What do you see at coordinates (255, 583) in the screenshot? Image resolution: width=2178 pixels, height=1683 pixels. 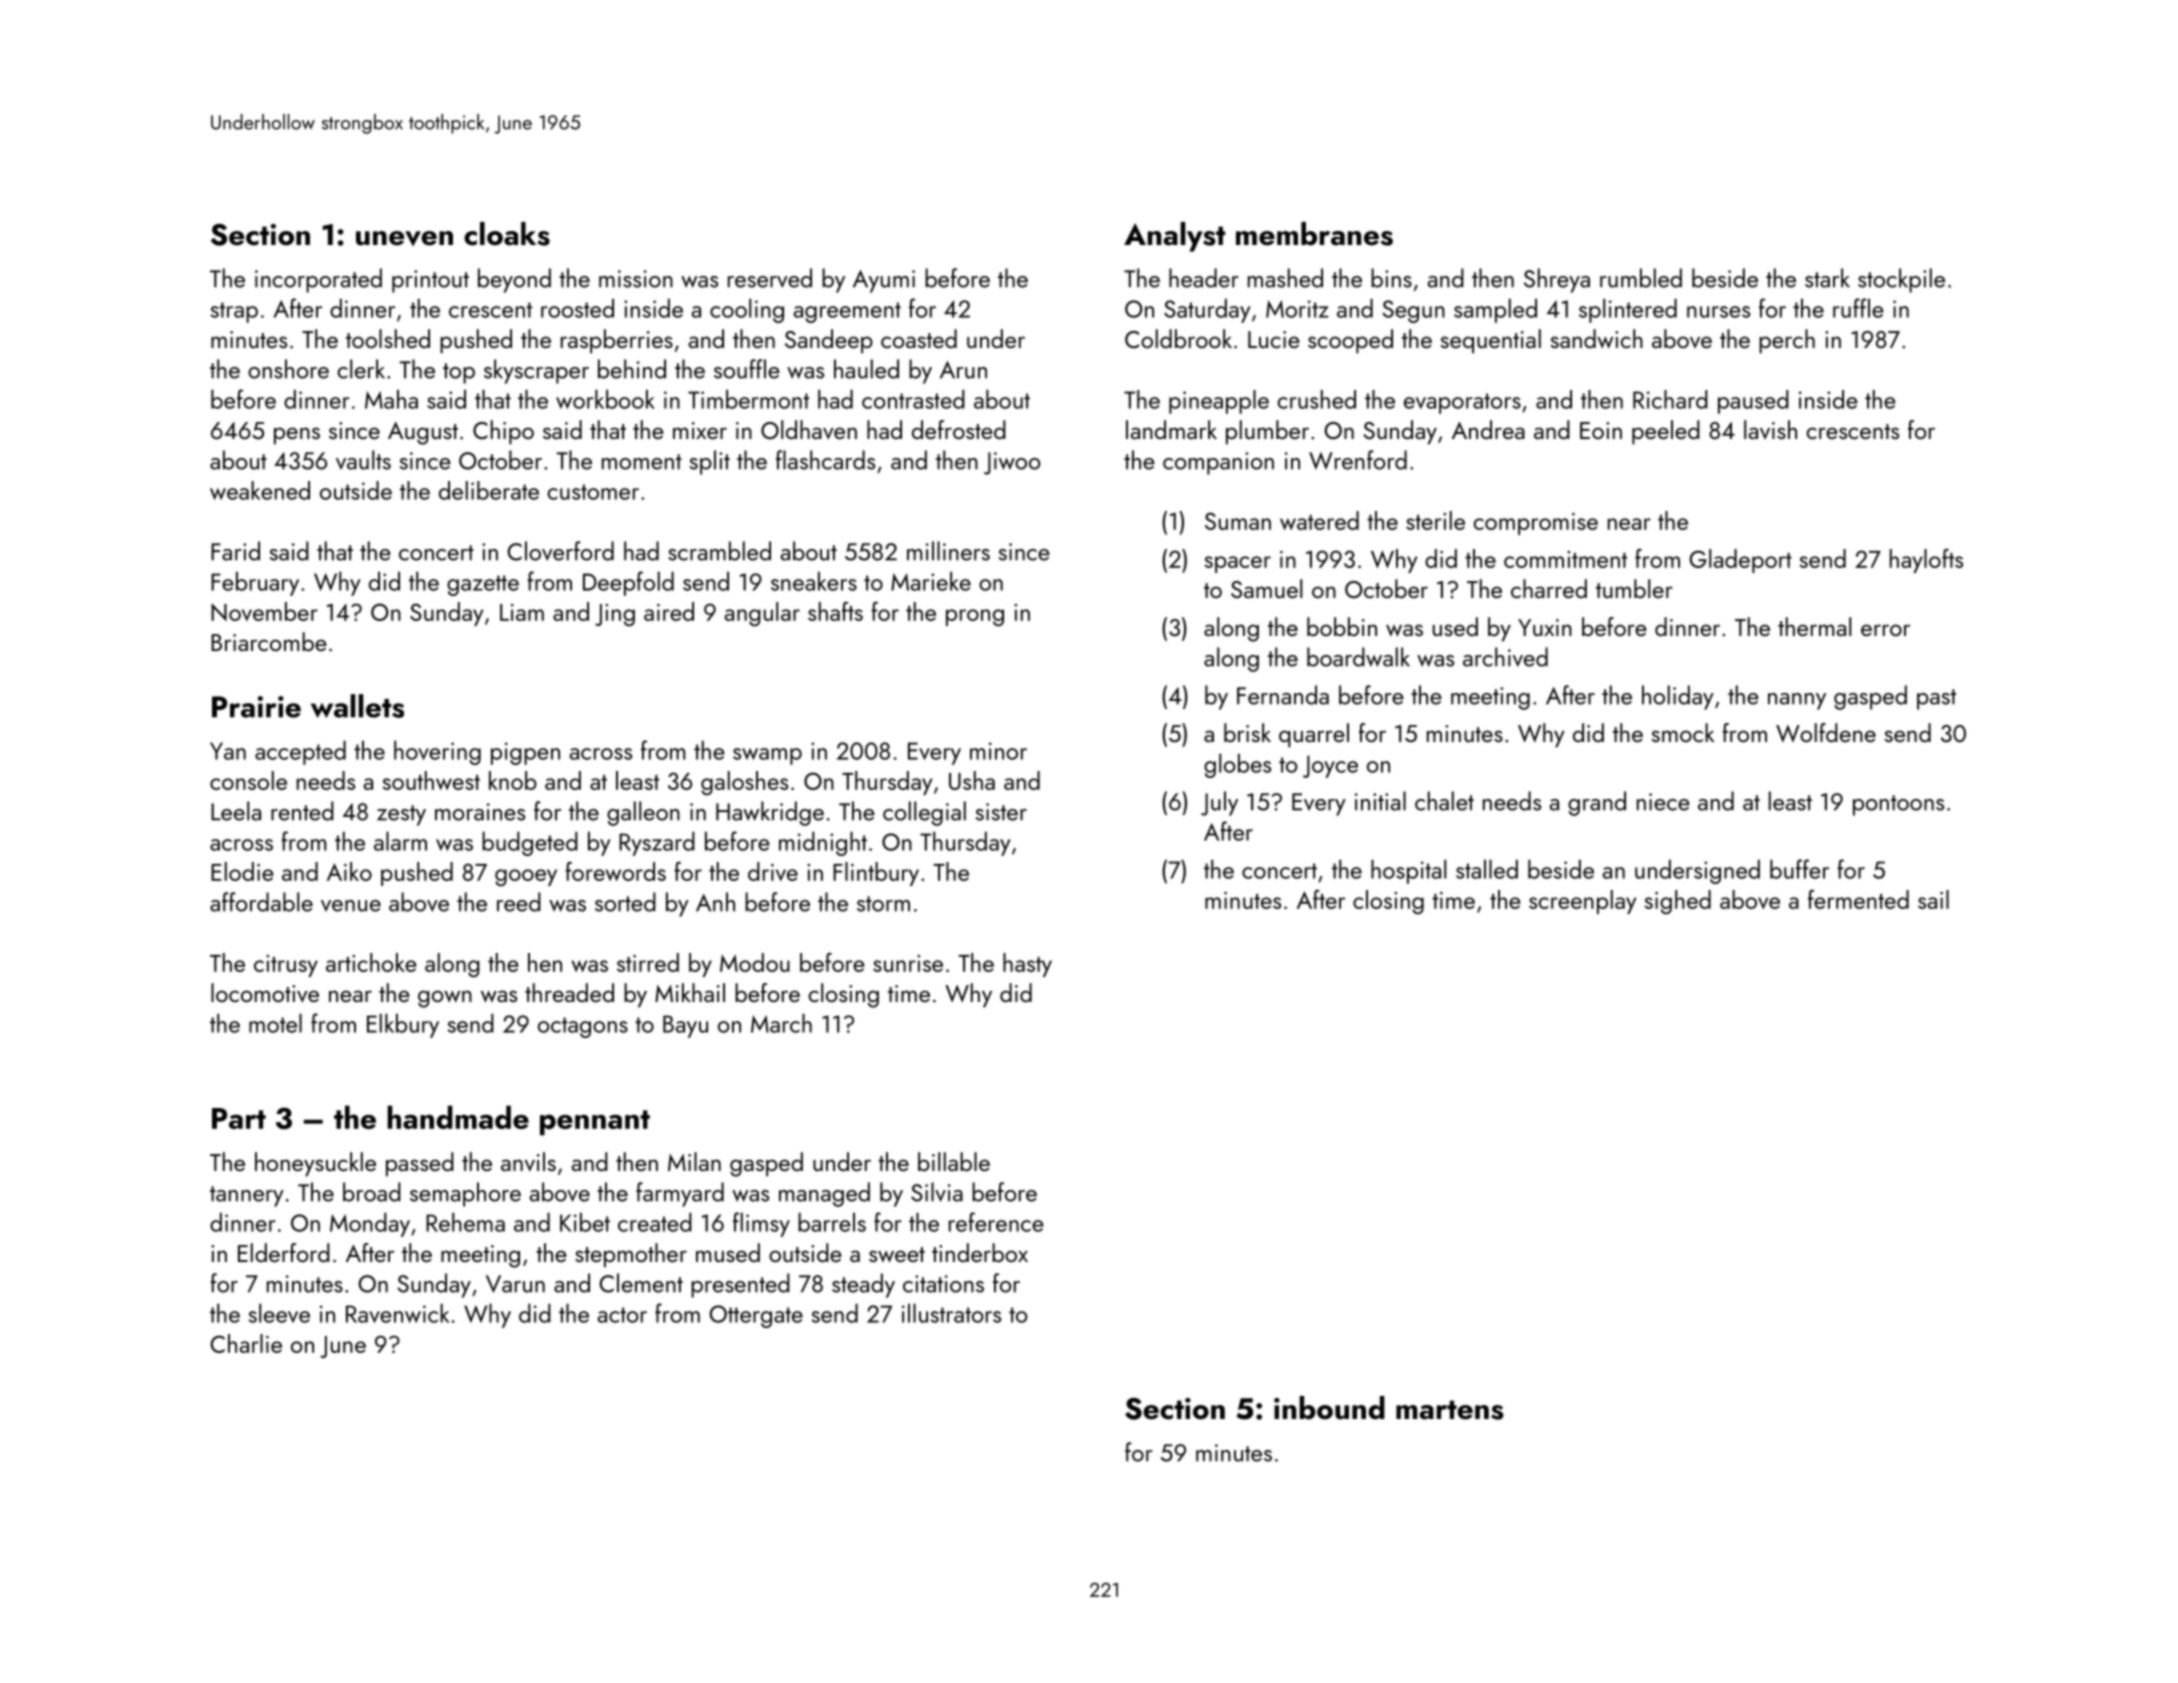 I see `February` at bounding box center [255, 583].
